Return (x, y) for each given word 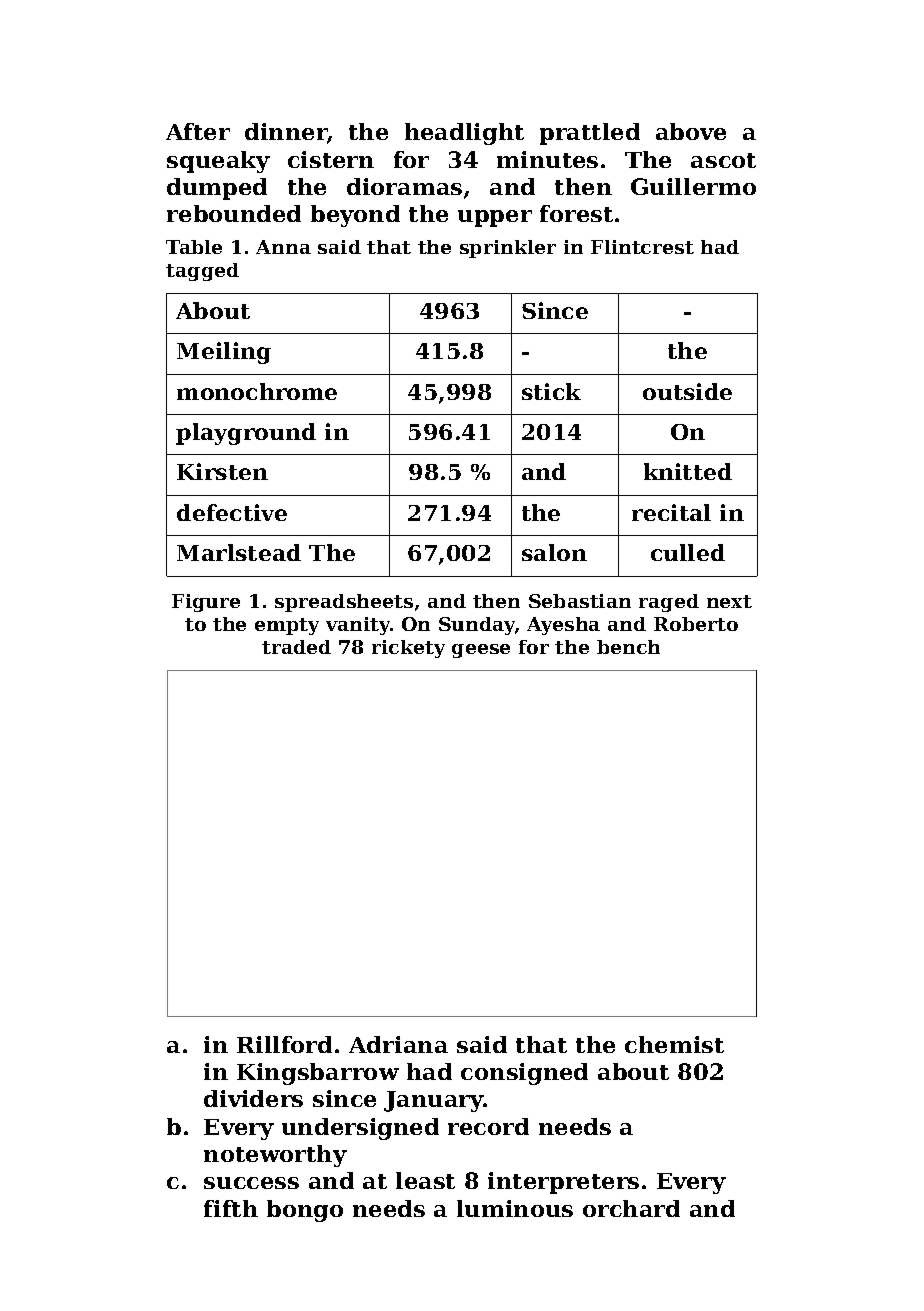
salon (554, 552)
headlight (464, 134)
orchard (631, 1208)
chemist (674, 1044)
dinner (286, 131)
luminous (515, 1208)
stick (551, 391)
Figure (206, 603)
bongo (305, 1211)
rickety (408, 649)
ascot (723, 160)
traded (296, 647)
